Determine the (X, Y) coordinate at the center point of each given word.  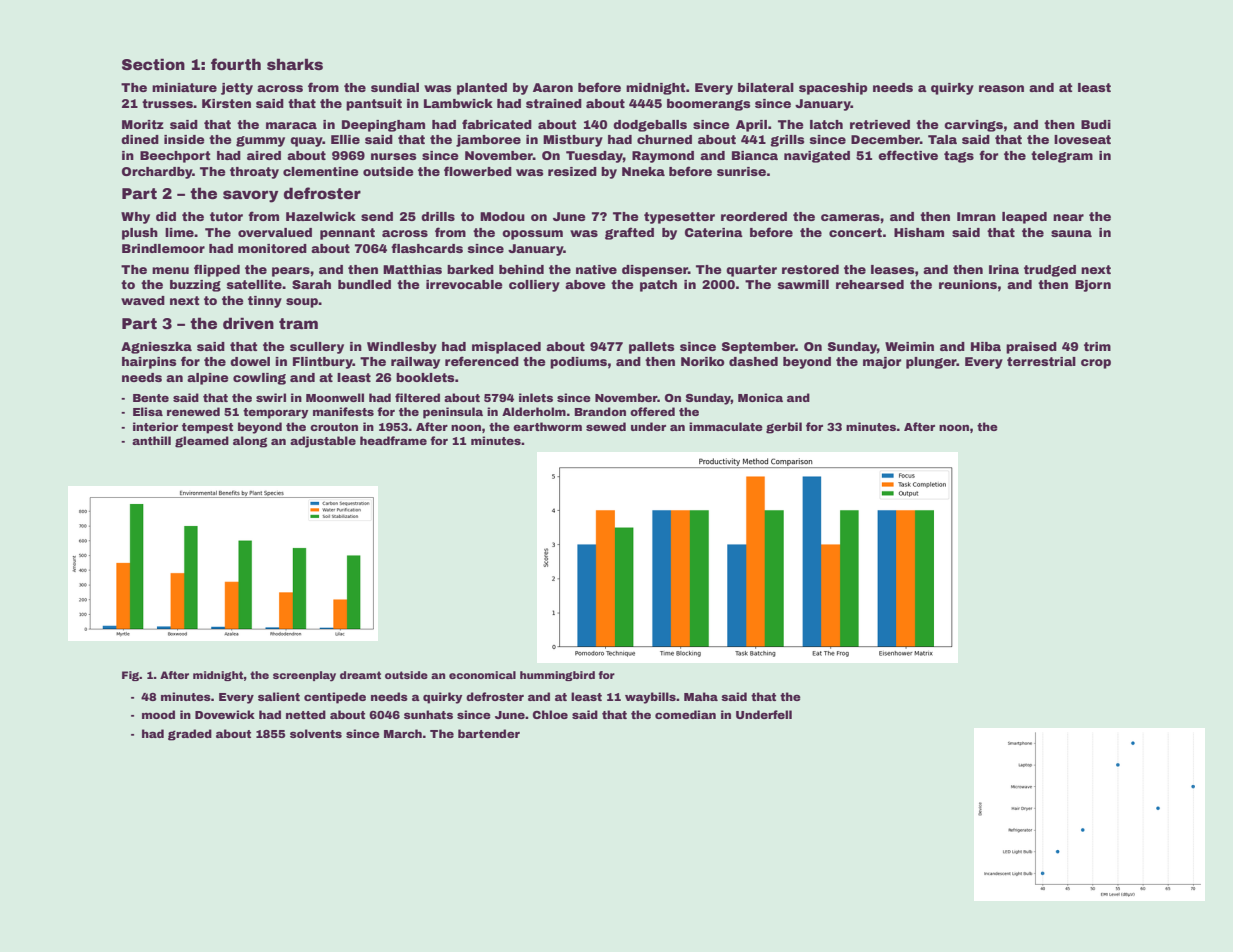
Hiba (986, 346)
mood (158, 714)
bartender (489, 733)
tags (959, 157)
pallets (651, 348)
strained (554, 103)
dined (140, 139)
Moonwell (335, 397)
